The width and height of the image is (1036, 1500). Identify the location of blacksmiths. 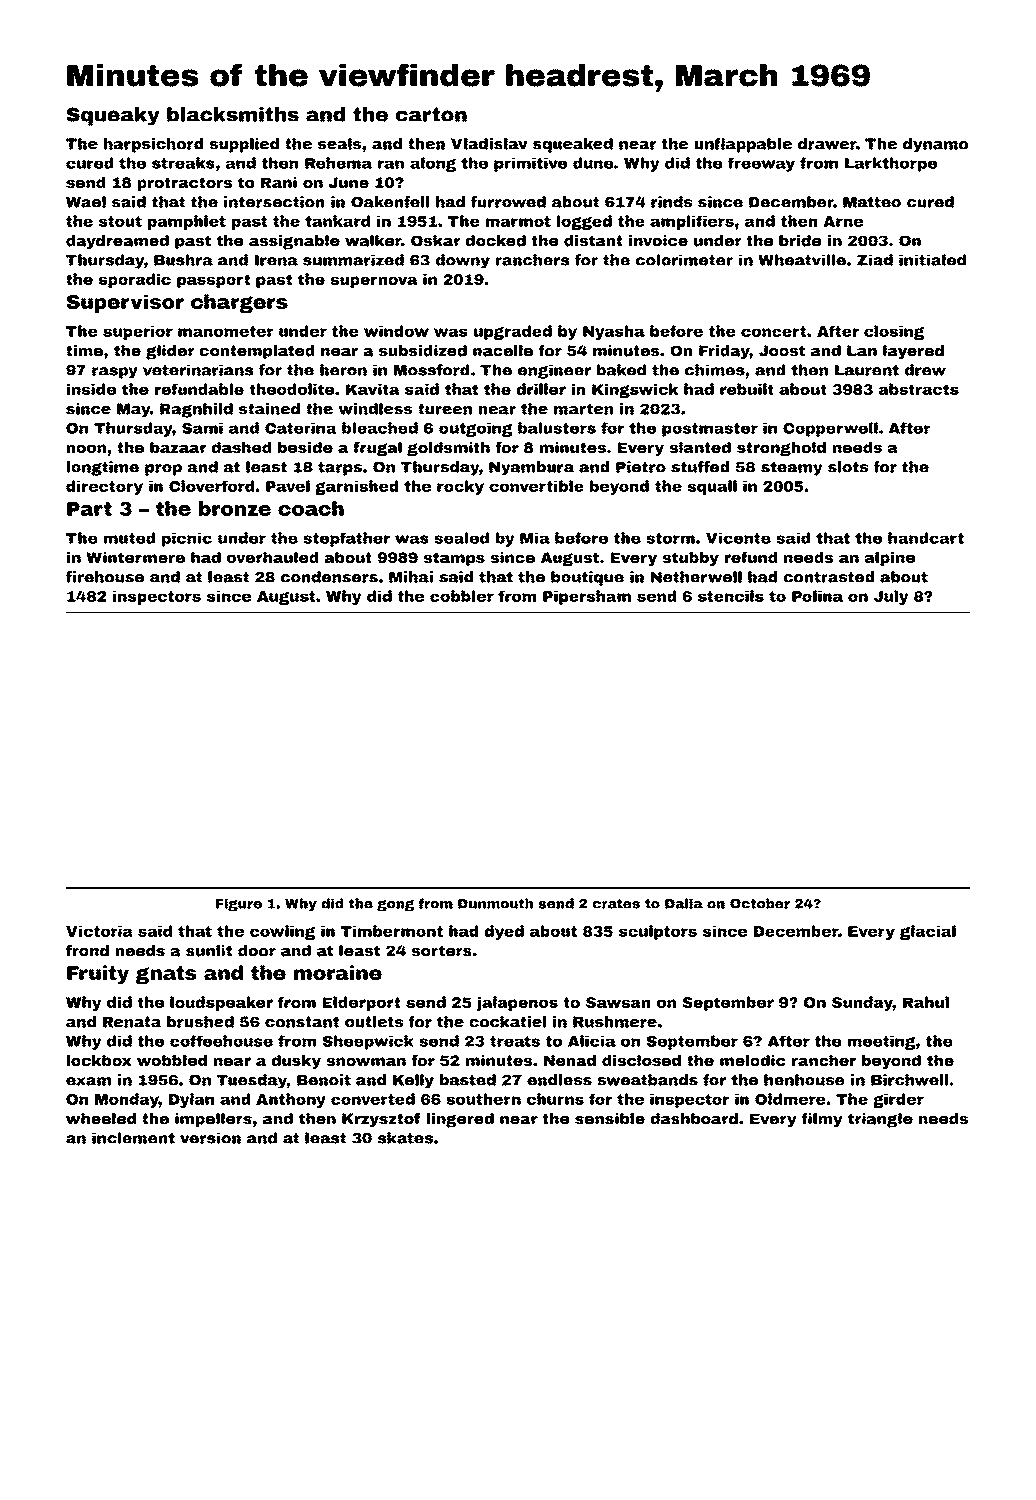
(233, 114).
